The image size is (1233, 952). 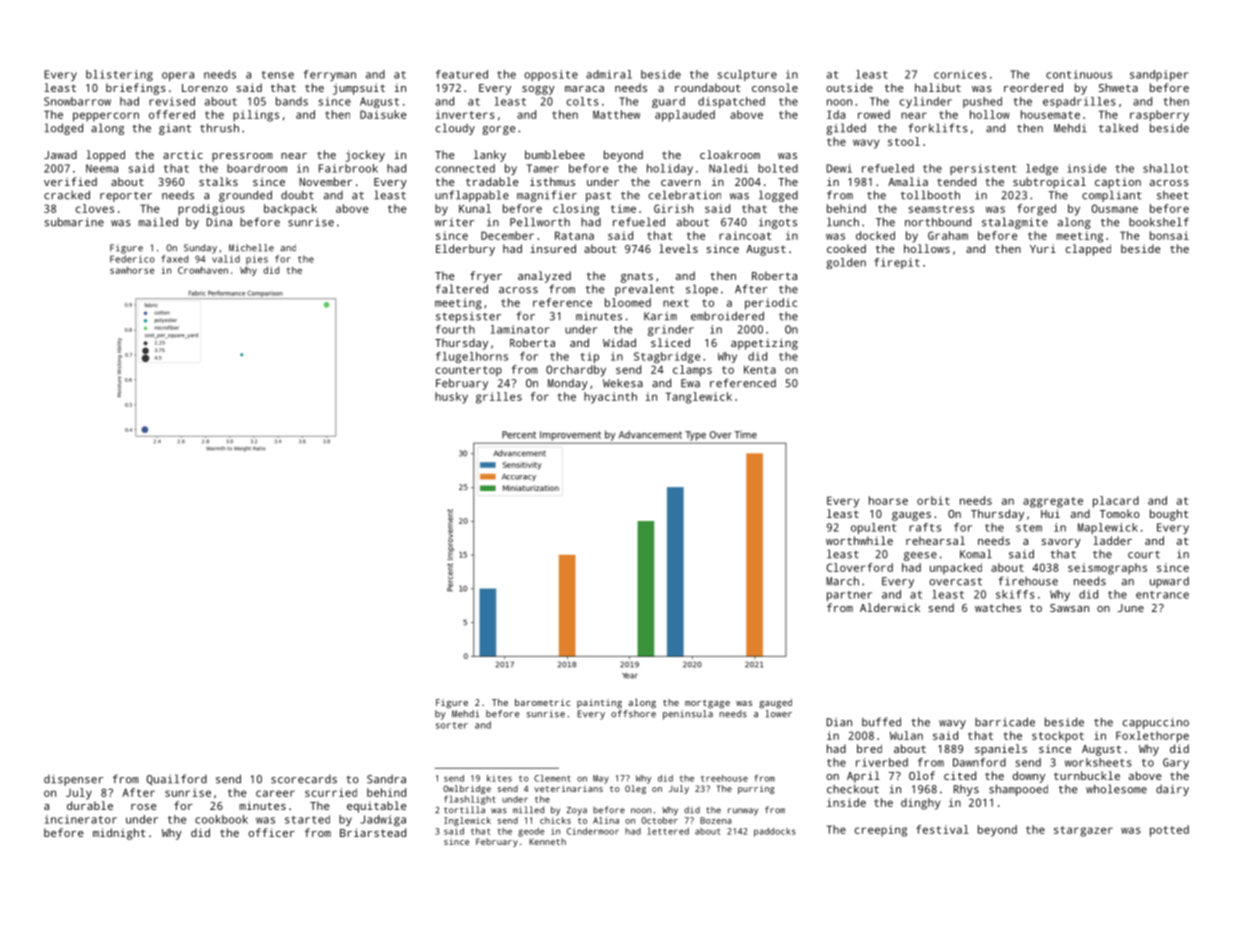 I want to click on cavern, so click(x=680, y=183).
